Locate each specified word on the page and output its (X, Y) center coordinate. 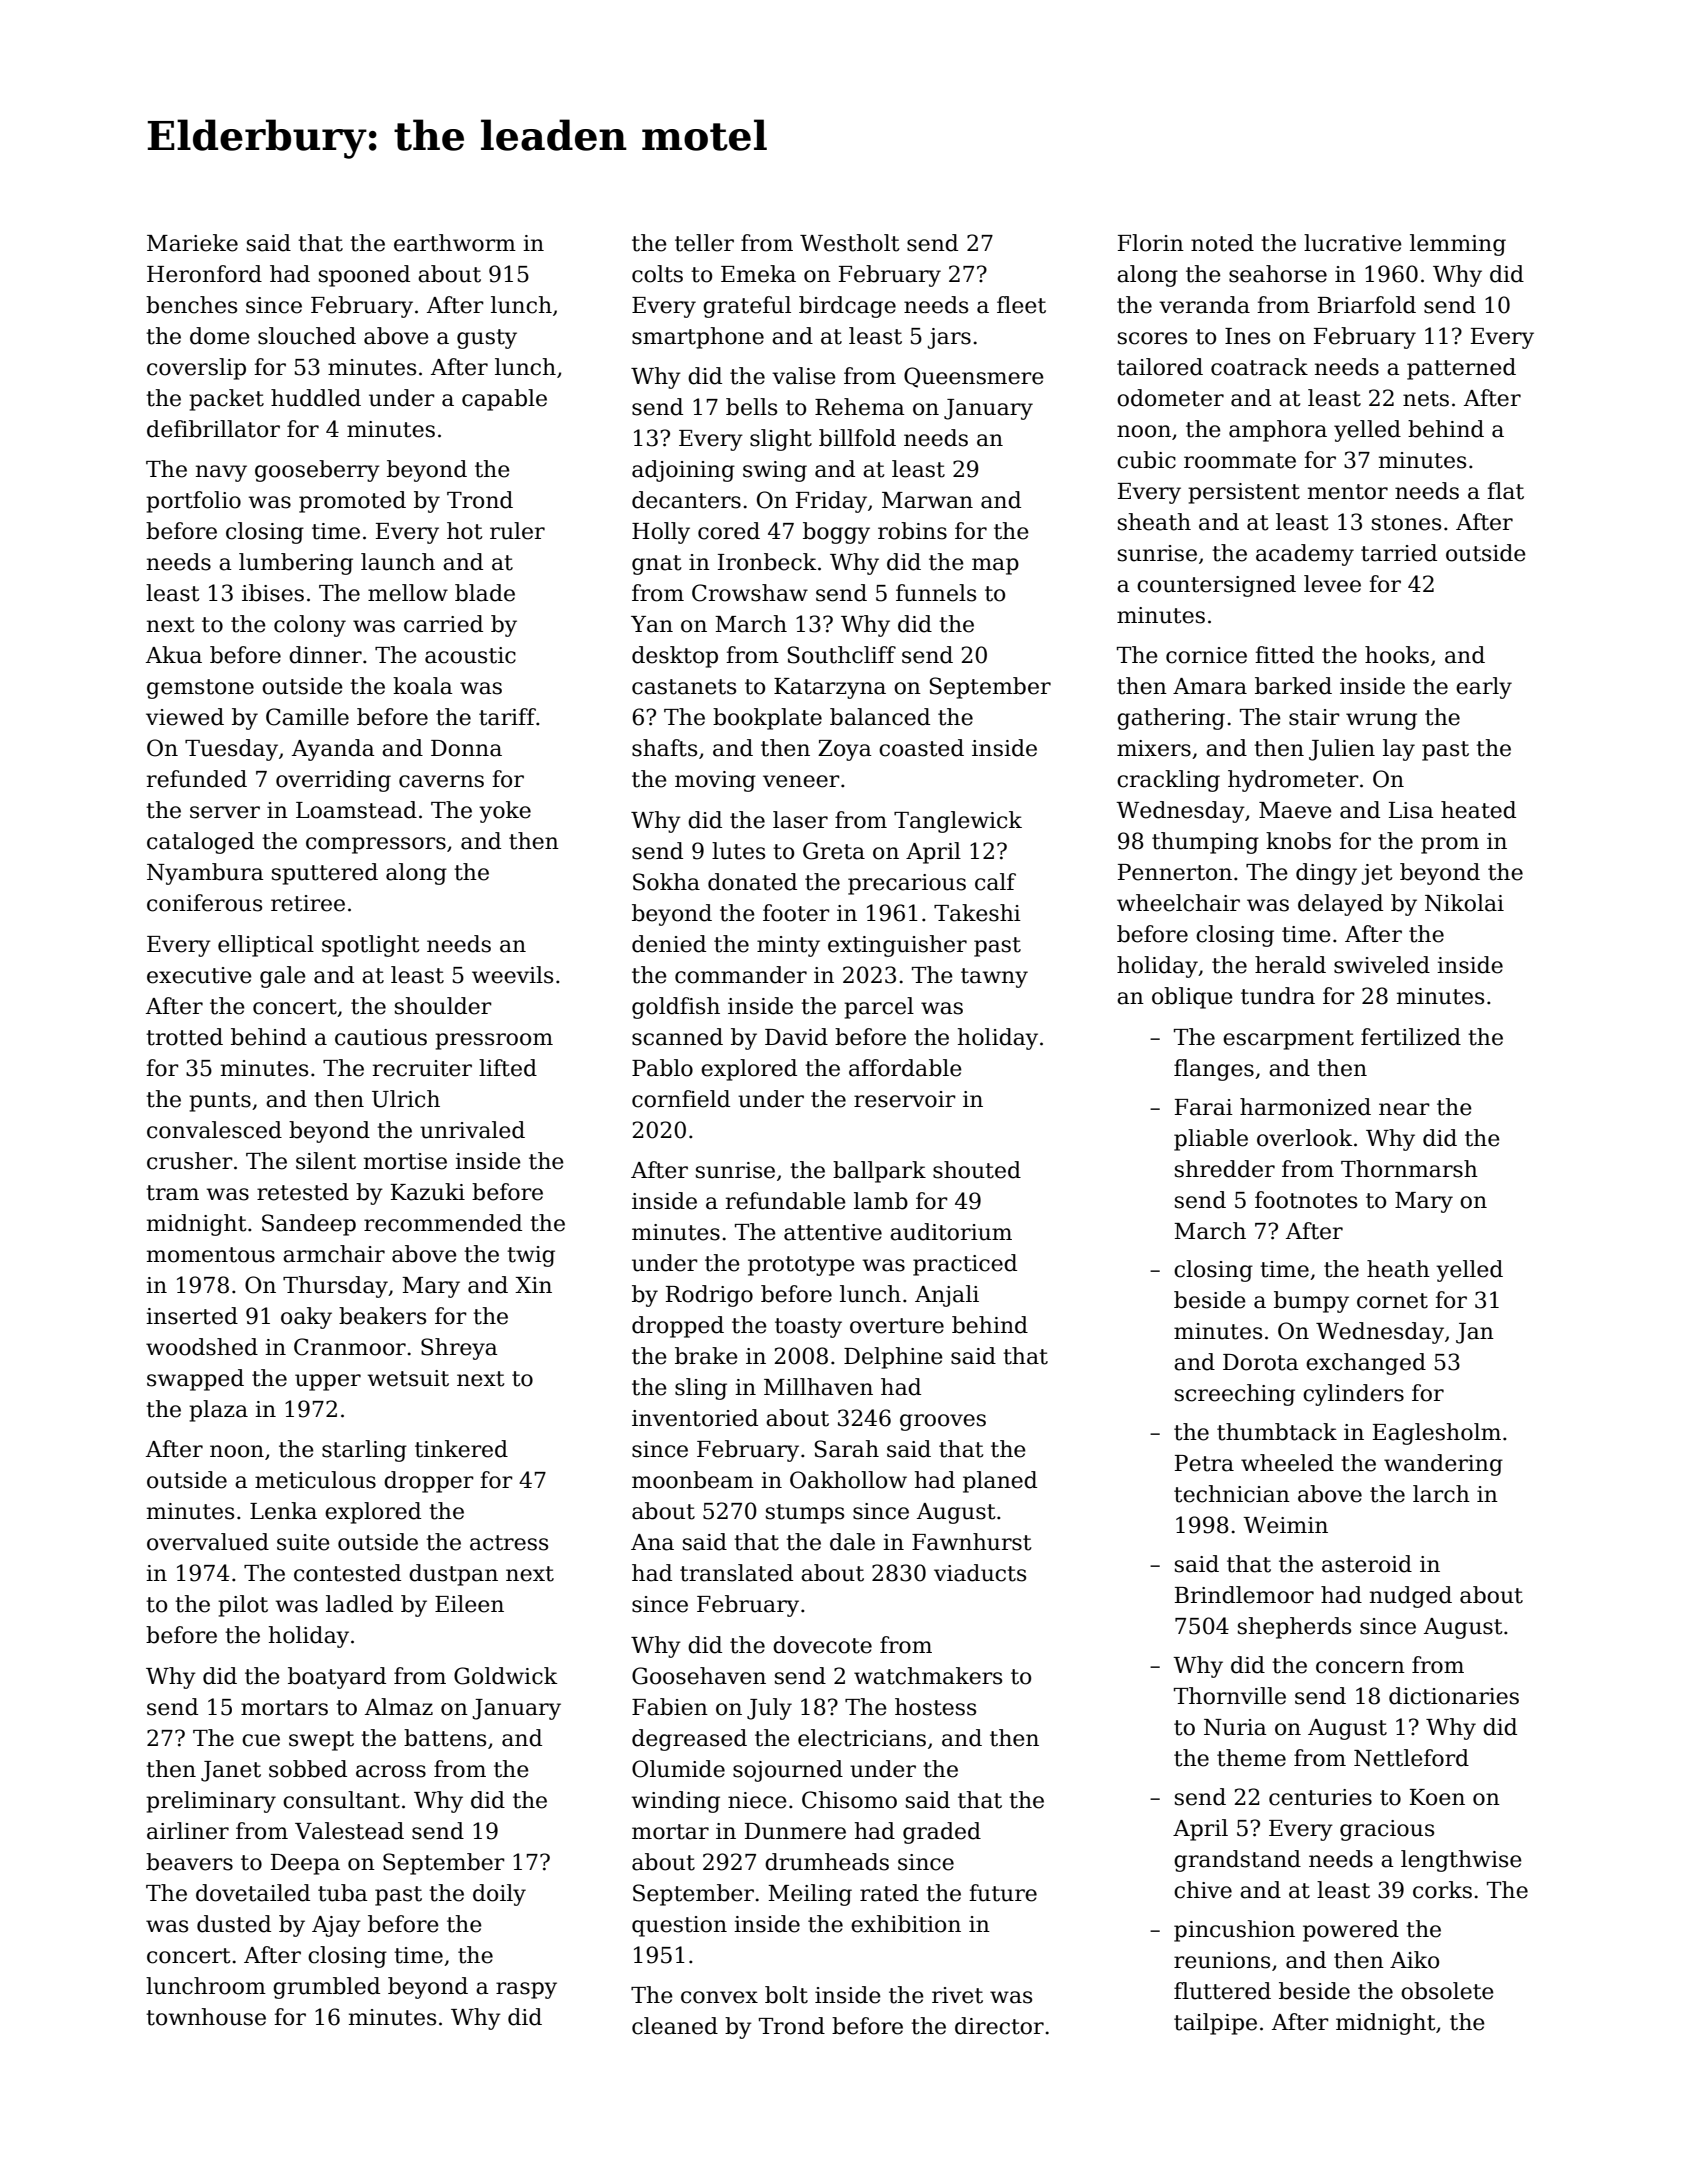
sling (701, 1389)
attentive (833, 1232)
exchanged (1366, 1364)
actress (509, 1543)
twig (531, 1256)
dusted (234, 1924)
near (1404, 1109)
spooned (364, 276)
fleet (1021, 305)
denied (669, 944)
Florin (1151, 243)
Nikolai (1464, 903)
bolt (786, 1995)
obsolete (1447, 1991)
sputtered (325, 874)
